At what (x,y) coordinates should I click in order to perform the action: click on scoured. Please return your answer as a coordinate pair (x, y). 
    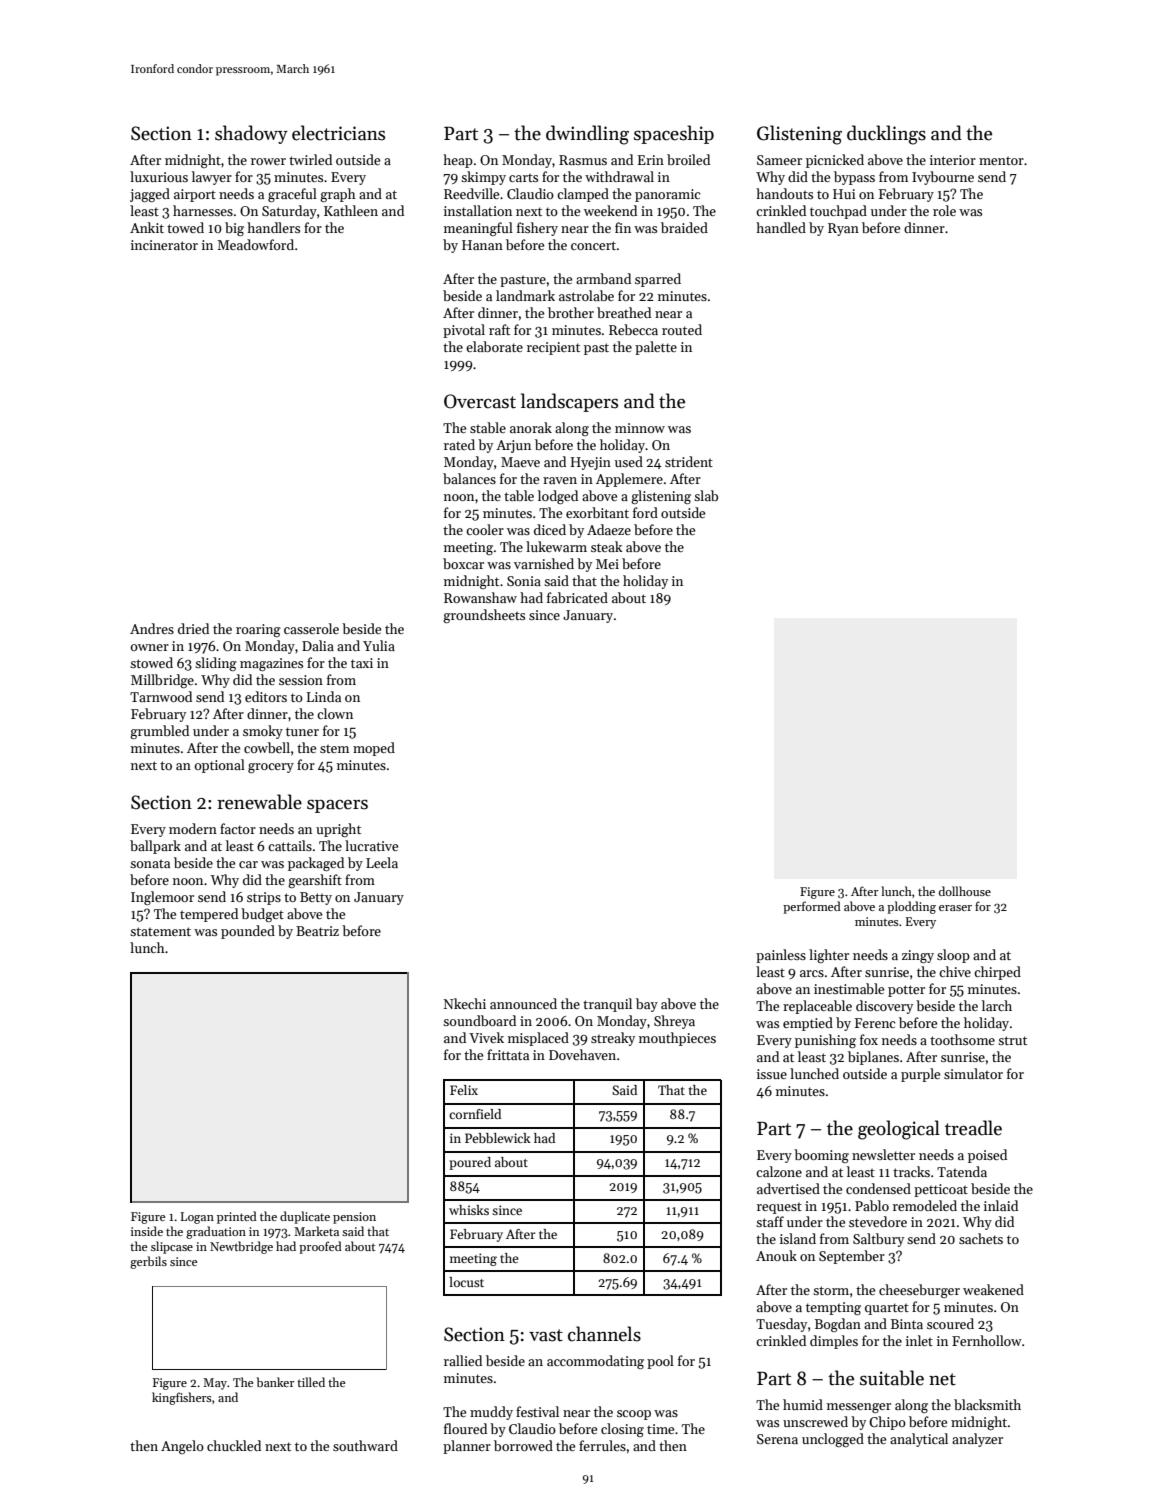
    Looking at the image, I should click on (950, 1323).
